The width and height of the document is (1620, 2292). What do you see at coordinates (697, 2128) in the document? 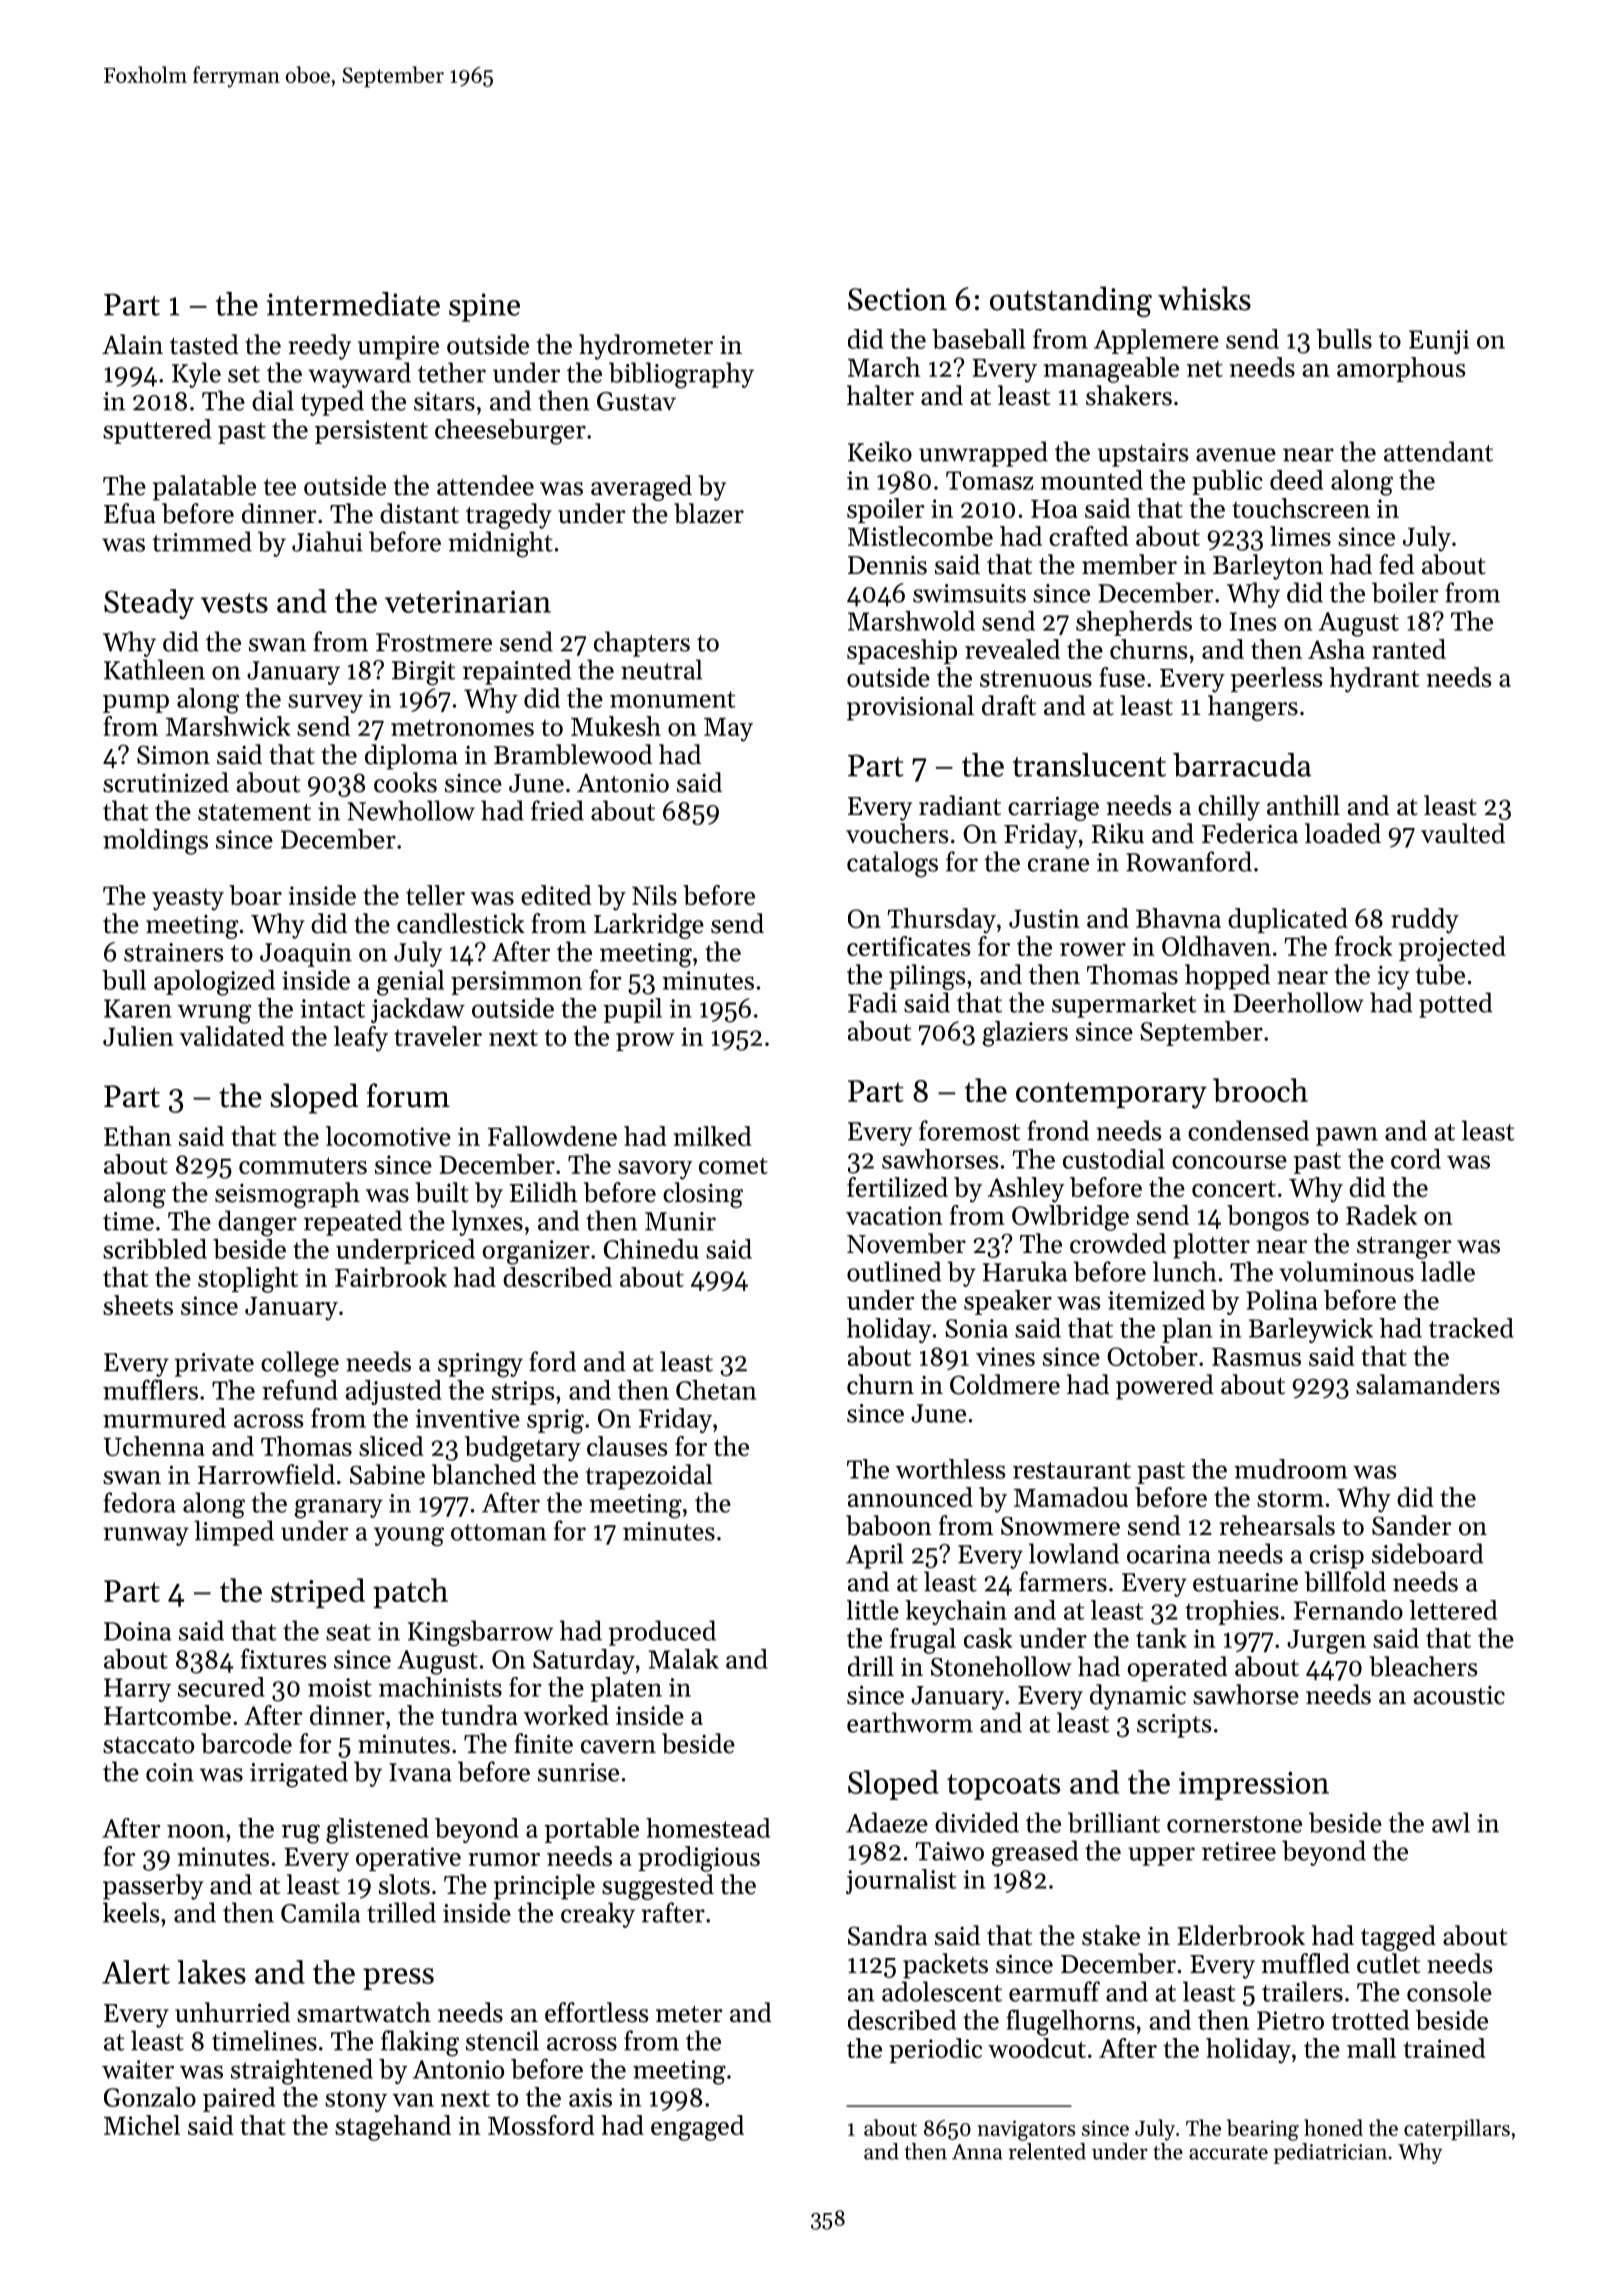
I see `engaged` at bounding box center [697, 2128].
